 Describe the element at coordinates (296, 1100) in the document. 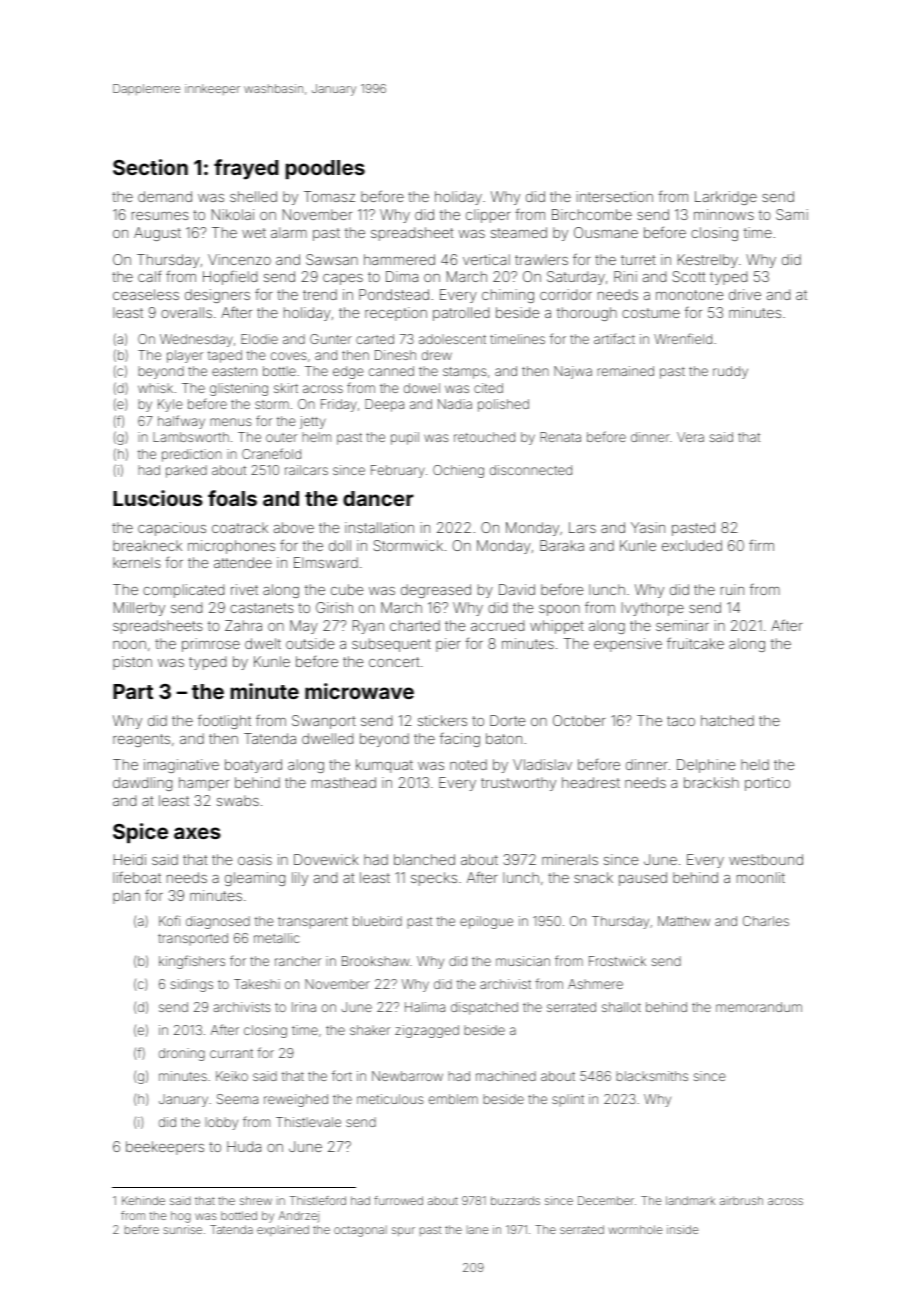

I see `reweighed` at that location.
